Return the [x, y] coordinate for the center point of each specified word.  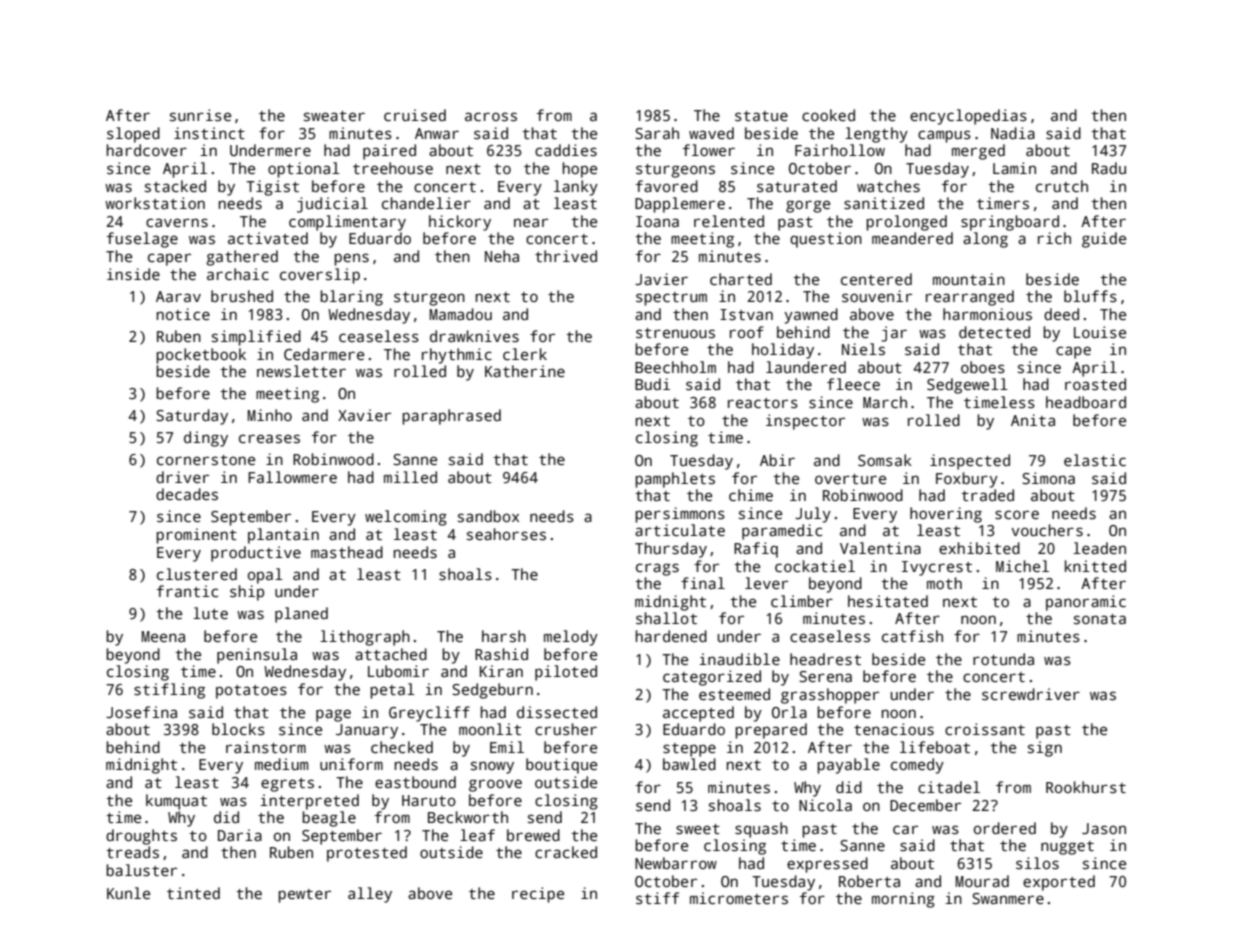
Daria [240, 835]
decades [187, 494]
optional [304, 170]
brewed [533, 835]
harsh [504, 636]
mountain [969, 279]
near [531, 222]
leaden [1099, 548]
